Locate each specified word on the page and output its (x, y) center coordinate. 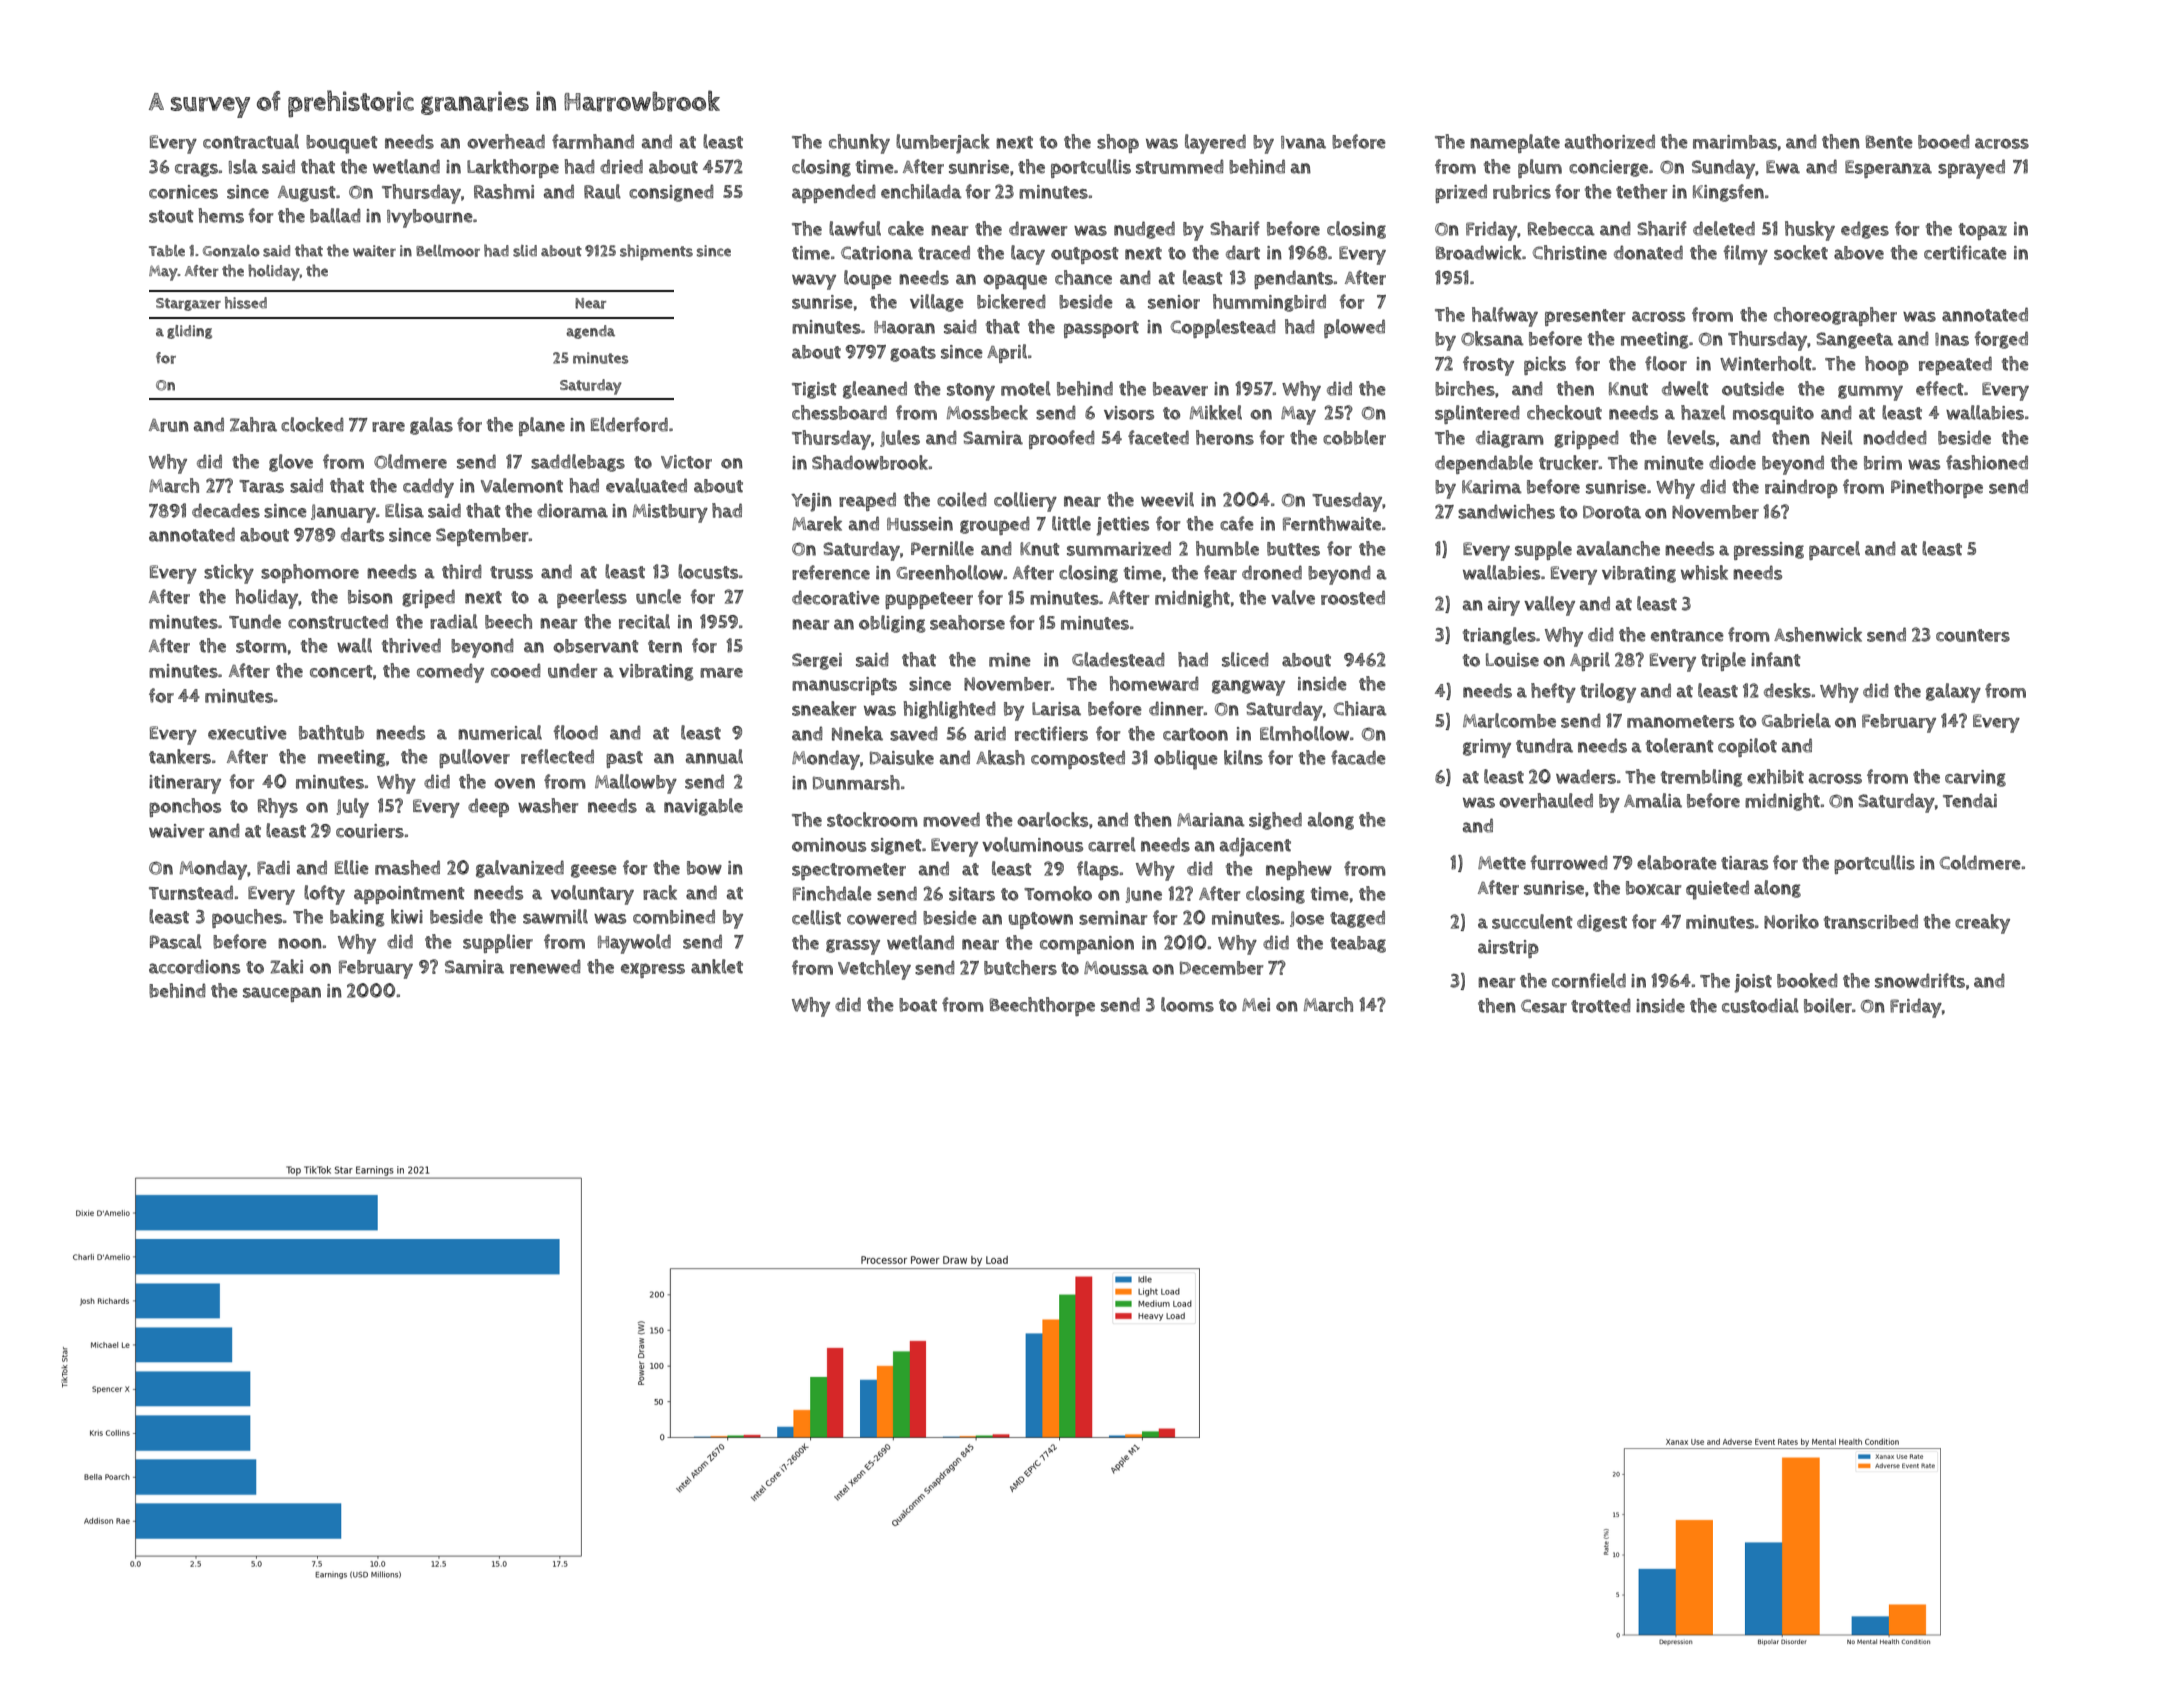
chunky (859, 144)
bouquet (342, 144)
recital (644, 621)
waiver (177, 831)
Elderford (629, 424)
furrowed (1569, 862)
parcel (1834, 550)
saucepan (282, 994)
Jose (1307, 919)
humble (1227, 548)
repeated (1955, 365)
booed (1944, 141)
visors (1129, 413)
